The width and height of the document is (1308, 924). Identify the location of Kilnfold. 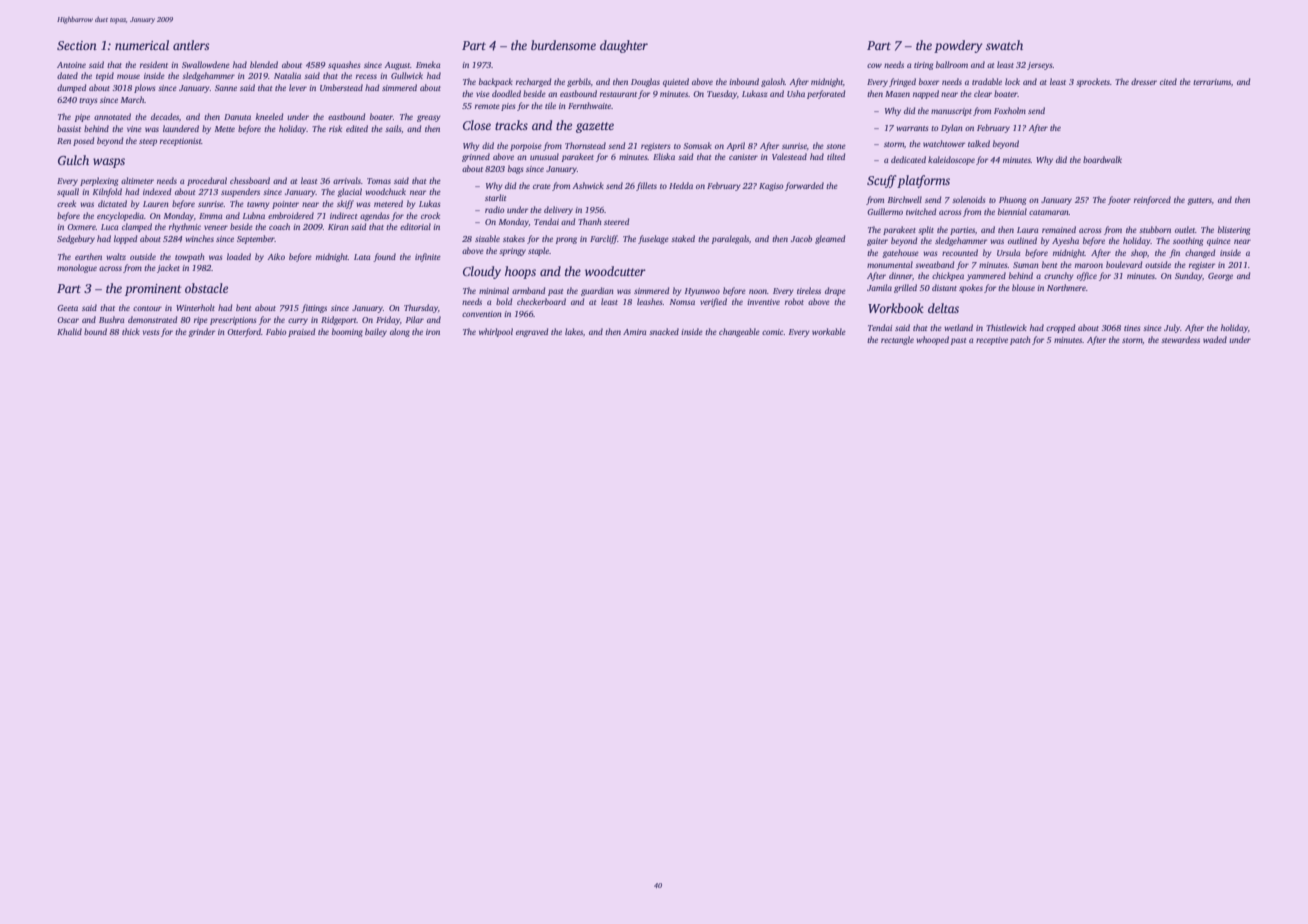
(107, 192).
